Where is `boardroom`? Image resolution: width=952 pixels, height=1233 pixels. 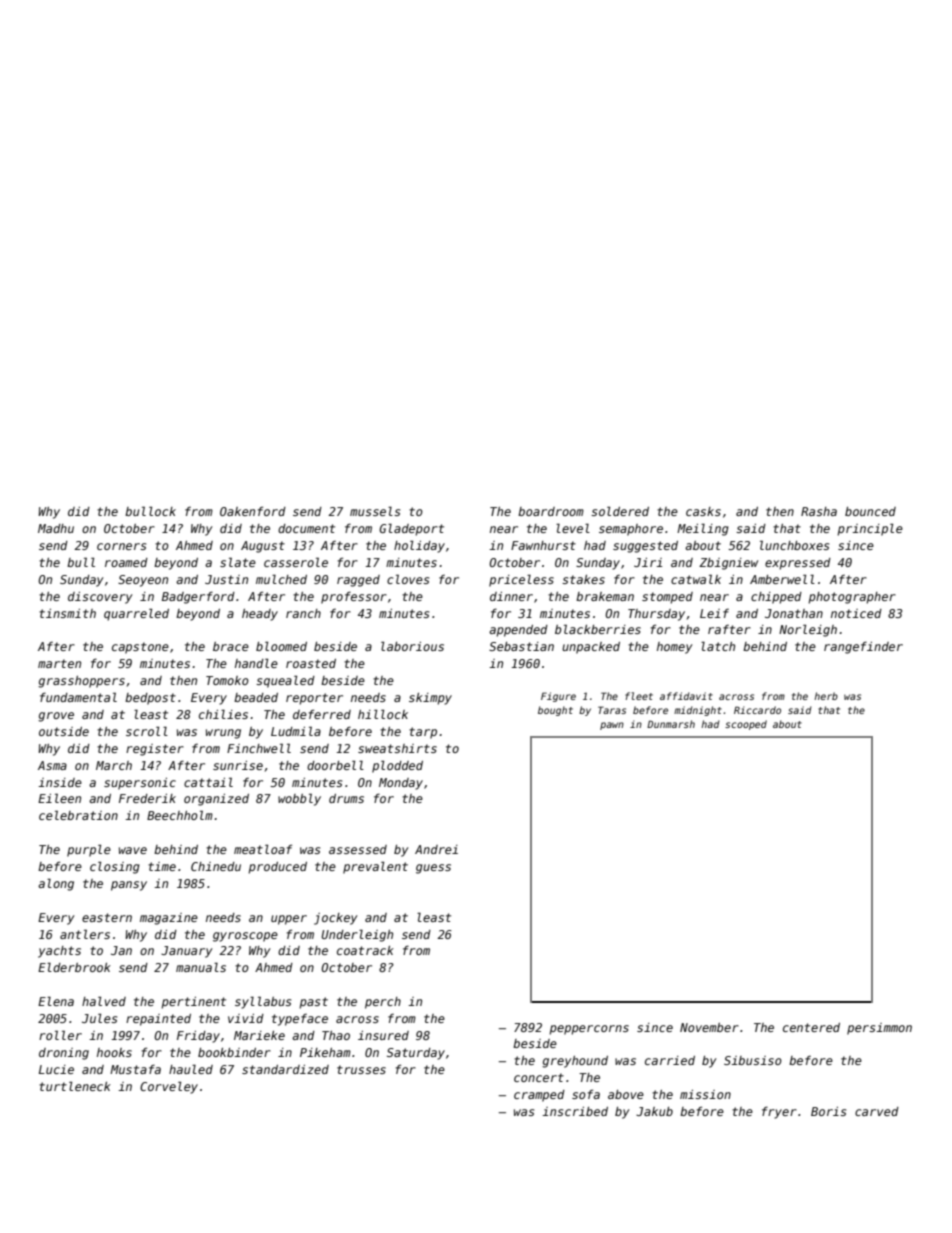
boardroom is located at coordinates (551, 511).
